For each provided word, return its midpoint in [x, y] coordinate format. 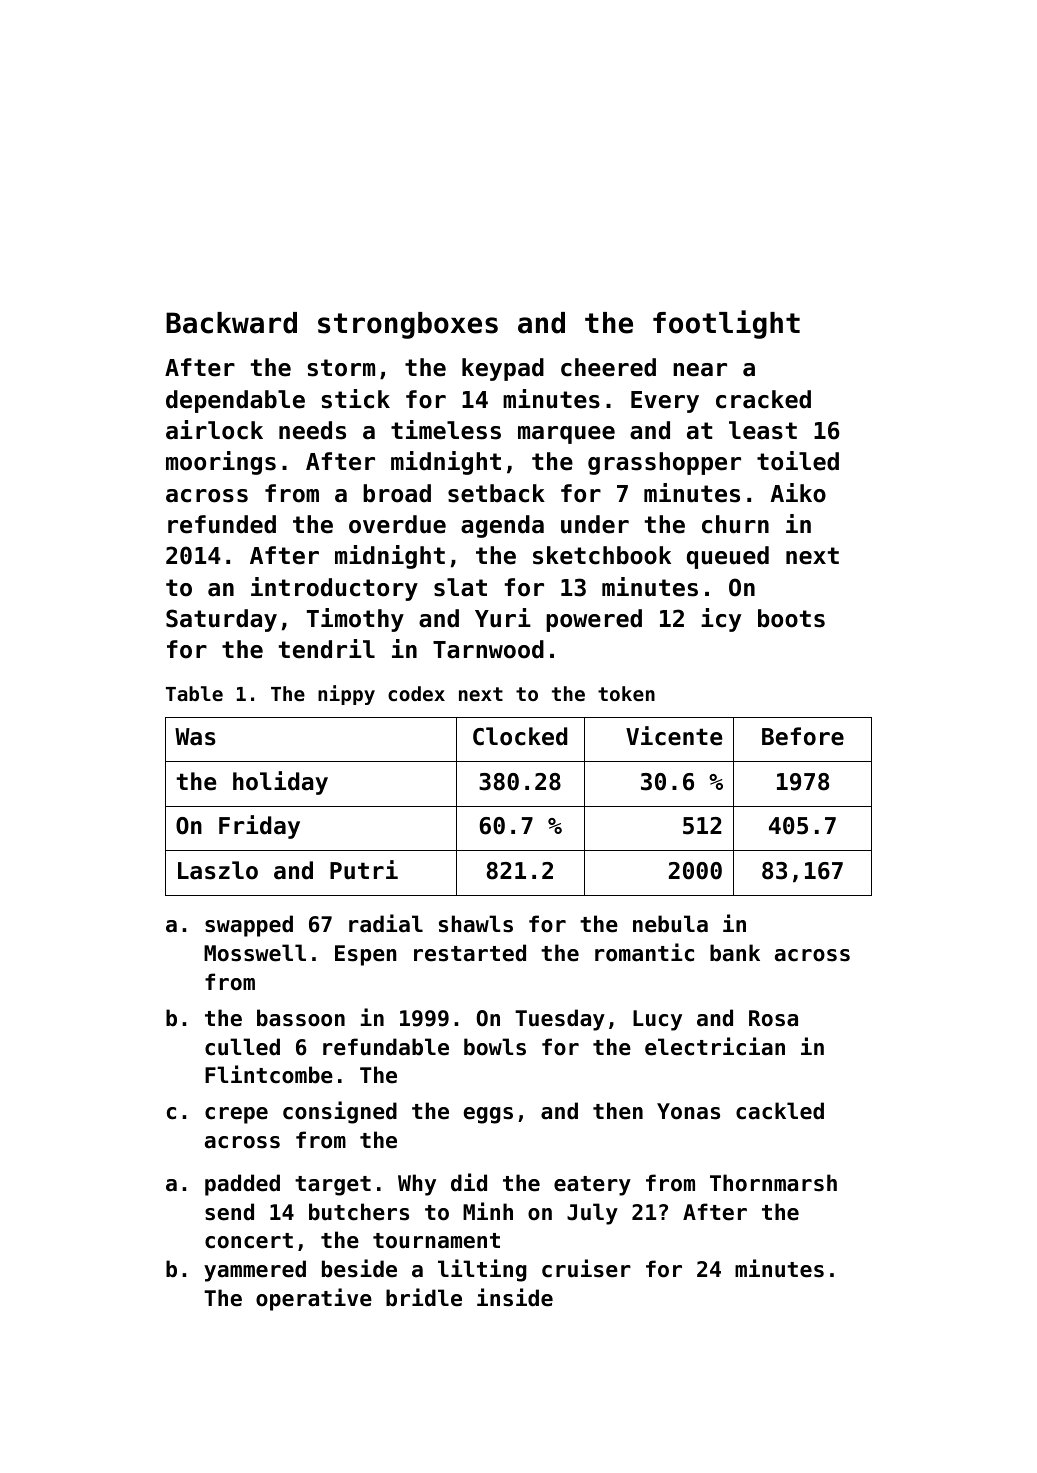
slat [460, 587]
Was [195, 737]
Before [803, 736]
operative [314, 1299]
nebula [670, 924]
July [592, 1214]
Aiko [798, 493]
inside [515, 1297]
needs [312, 430]
